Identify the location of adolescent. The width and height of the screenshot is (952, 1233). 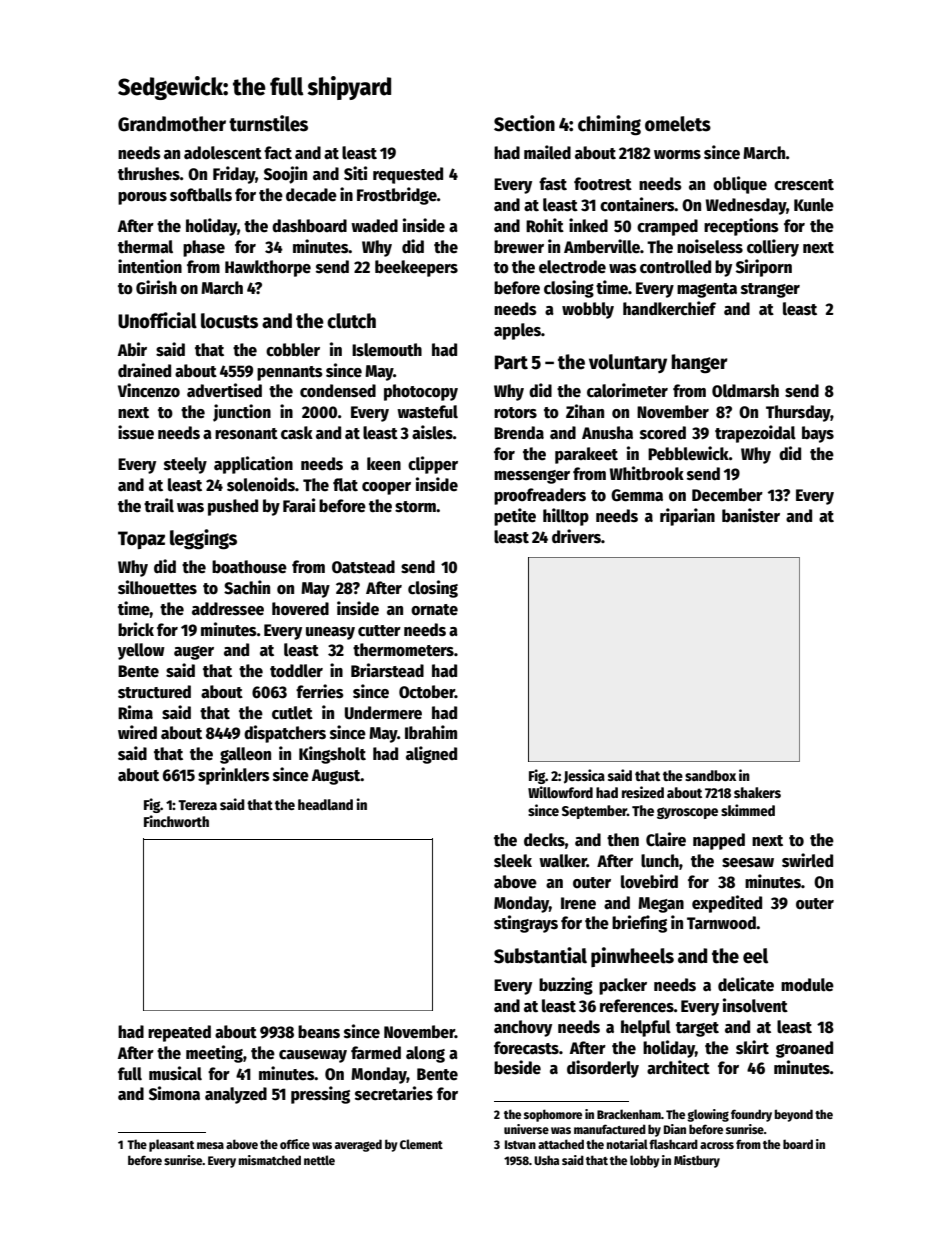
(223, 153).
